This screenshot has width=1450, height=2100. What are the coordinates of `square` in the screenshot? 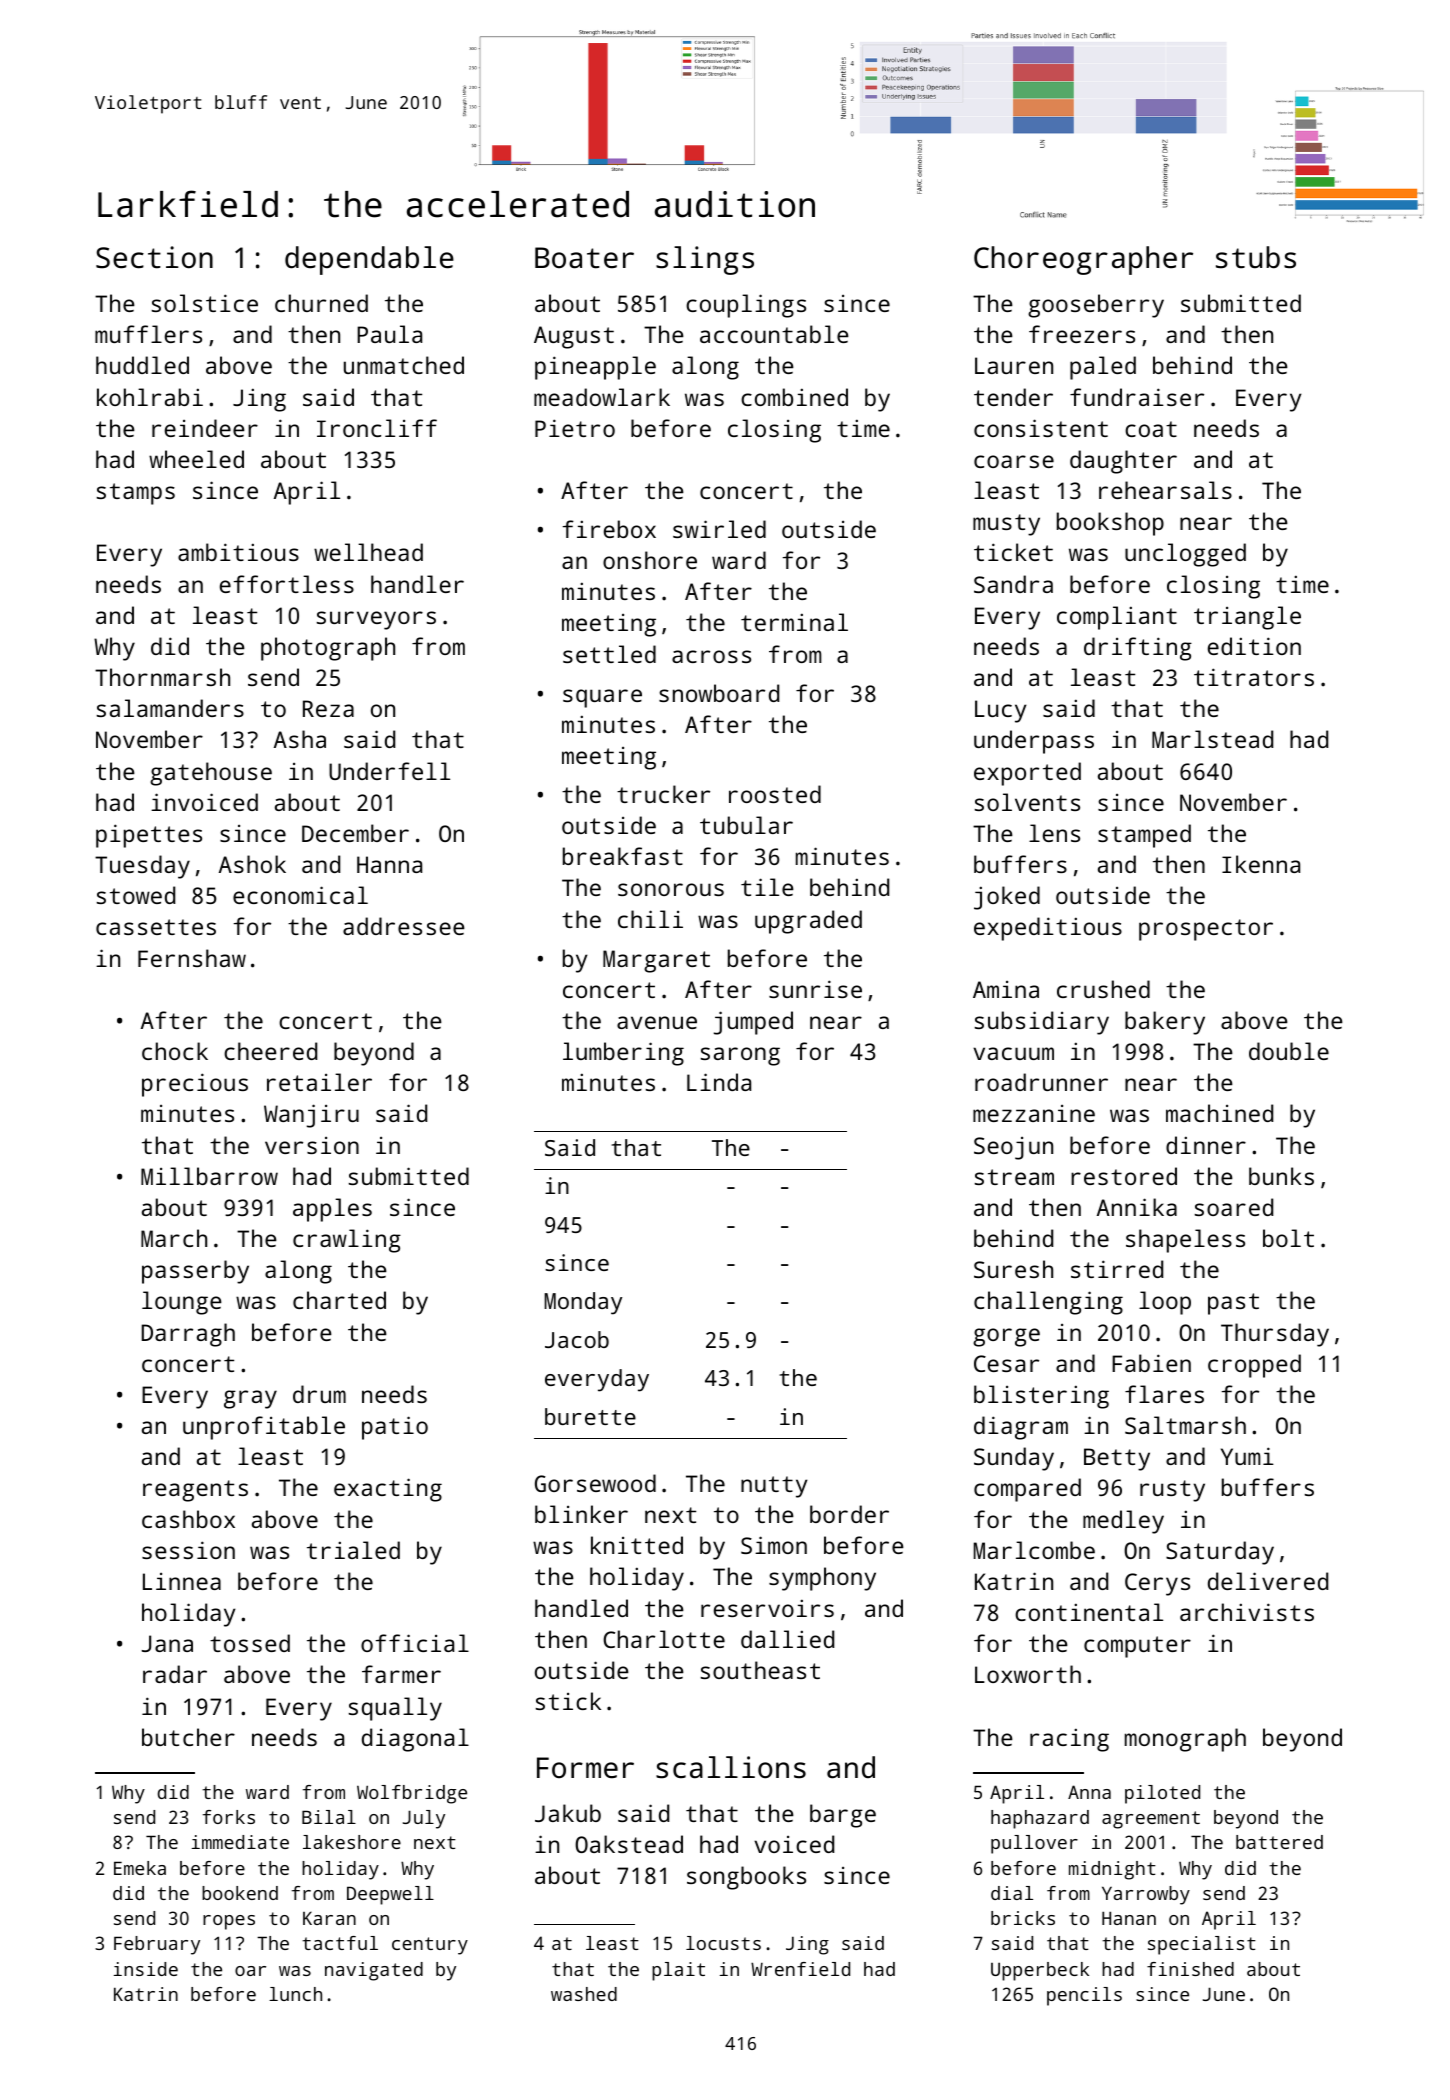 It's located at (602, 698).
